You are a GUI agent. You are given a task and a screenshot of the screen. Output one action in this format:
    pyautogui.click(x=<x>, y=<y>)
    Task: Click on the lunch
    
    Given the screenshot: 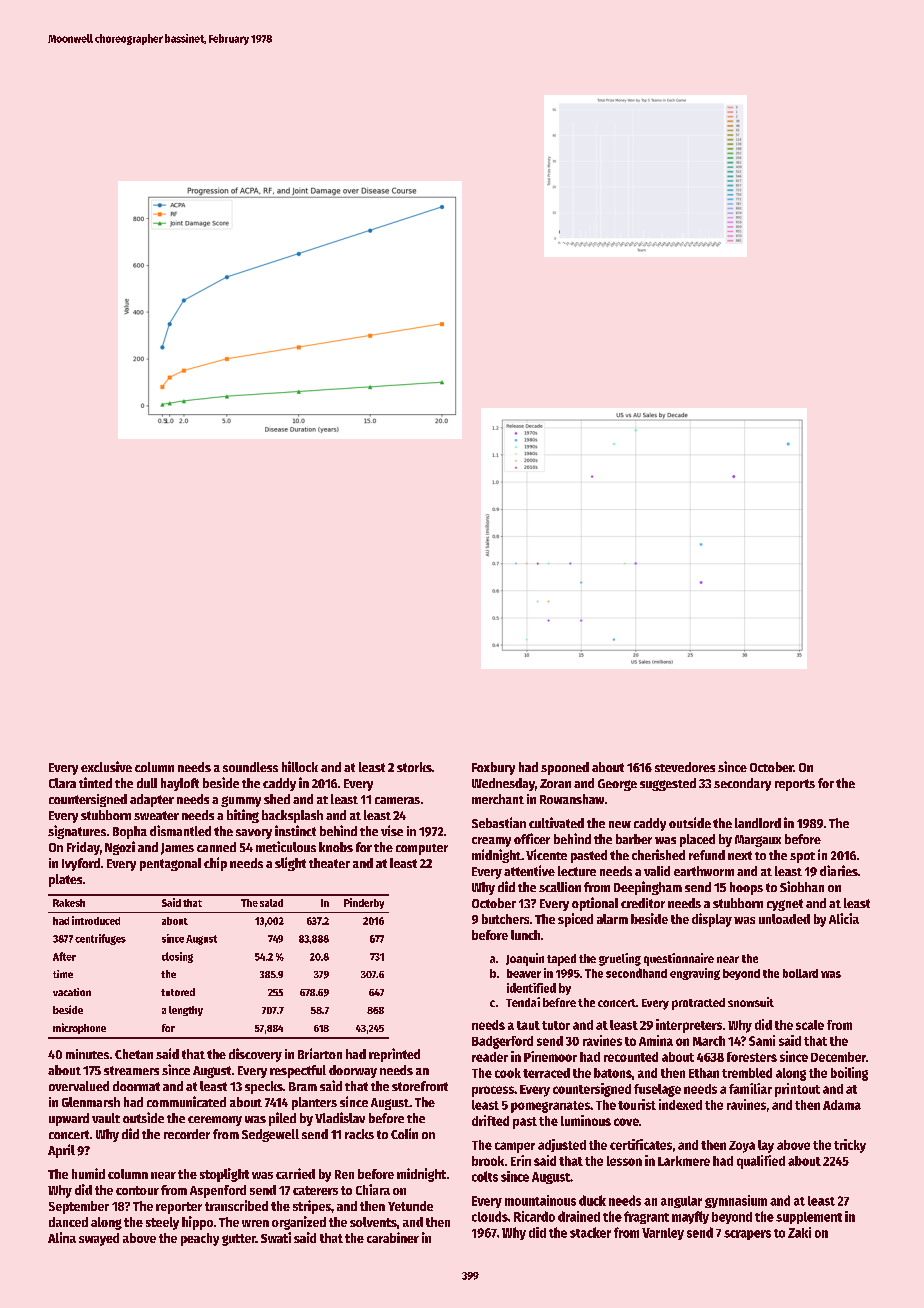 What is the action you would take?
    pyautogui.click(x=525, y=935)
